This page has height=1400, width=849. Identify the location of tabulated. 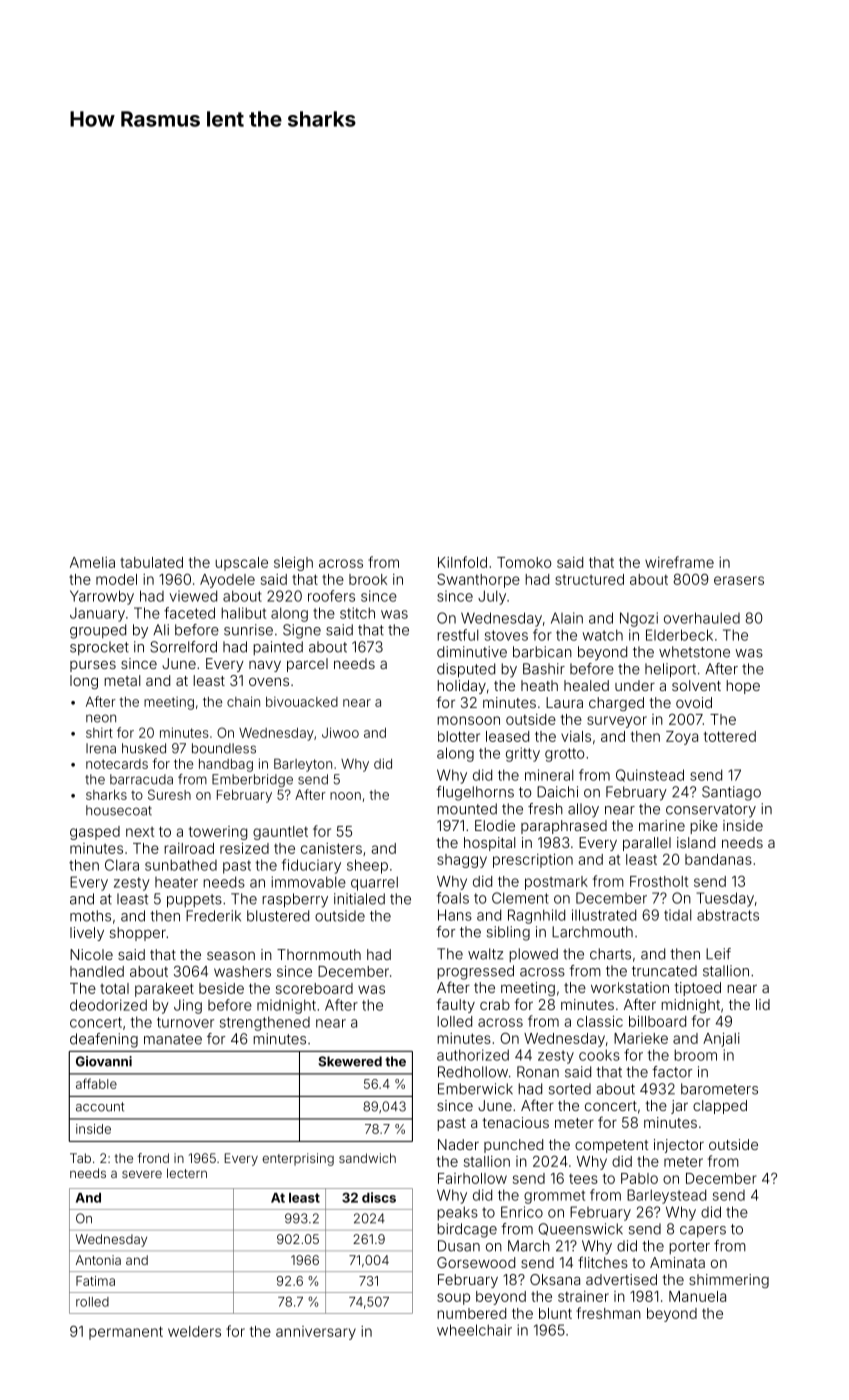
(151, 562).
